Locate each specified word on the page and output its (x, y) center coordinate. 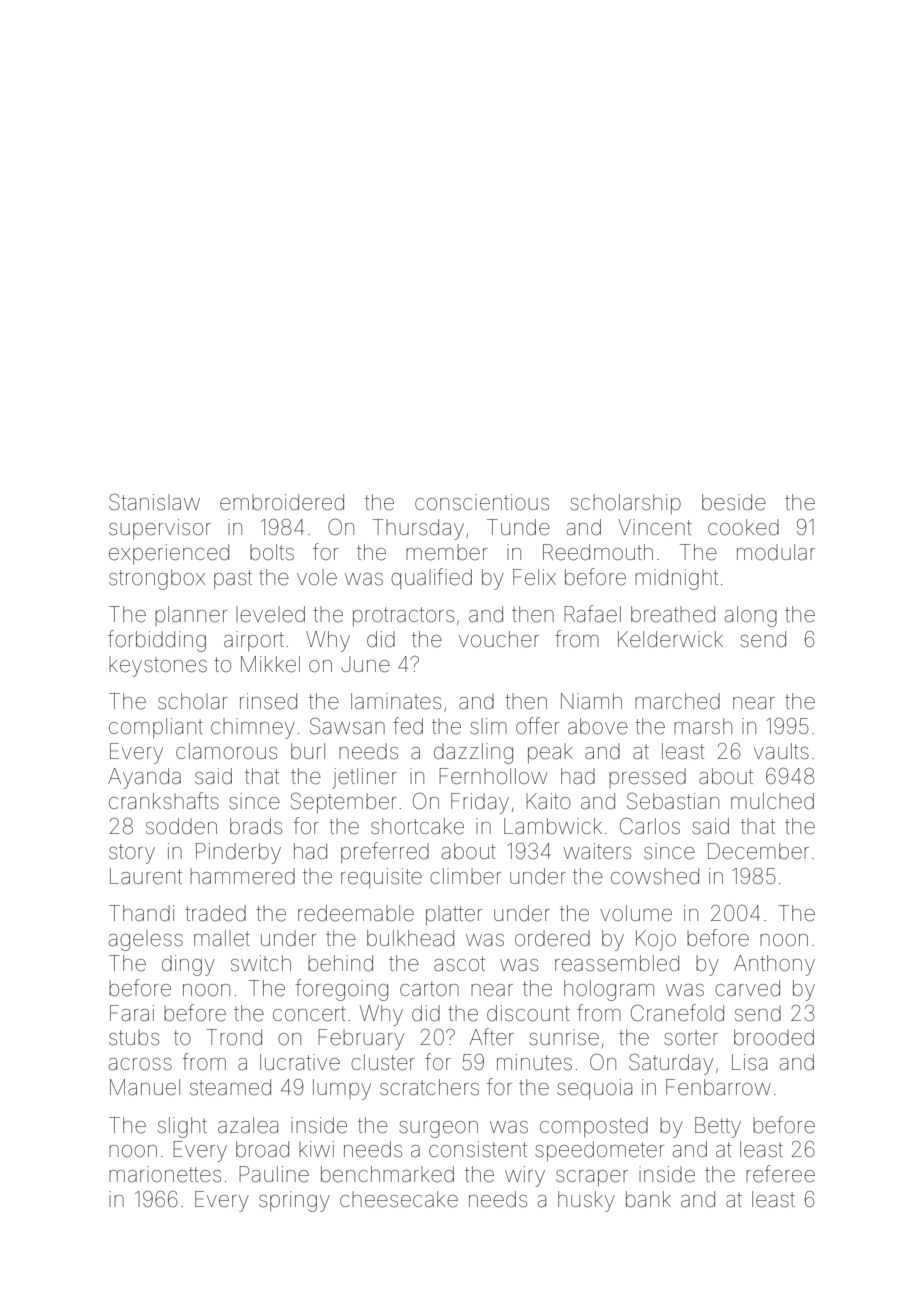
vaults (781, 751)
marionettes (165, 1174)
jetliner (364, 778)
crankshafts (164, 801)
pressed (647, 778)
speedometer (599, 1151)
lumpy (342, 1089)
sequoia (594, 1089)
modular (776, 552)
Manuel (145, 1087)
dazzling (473, 753)
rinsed (268, 701)
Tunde (518, 527)
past (233, 579)
